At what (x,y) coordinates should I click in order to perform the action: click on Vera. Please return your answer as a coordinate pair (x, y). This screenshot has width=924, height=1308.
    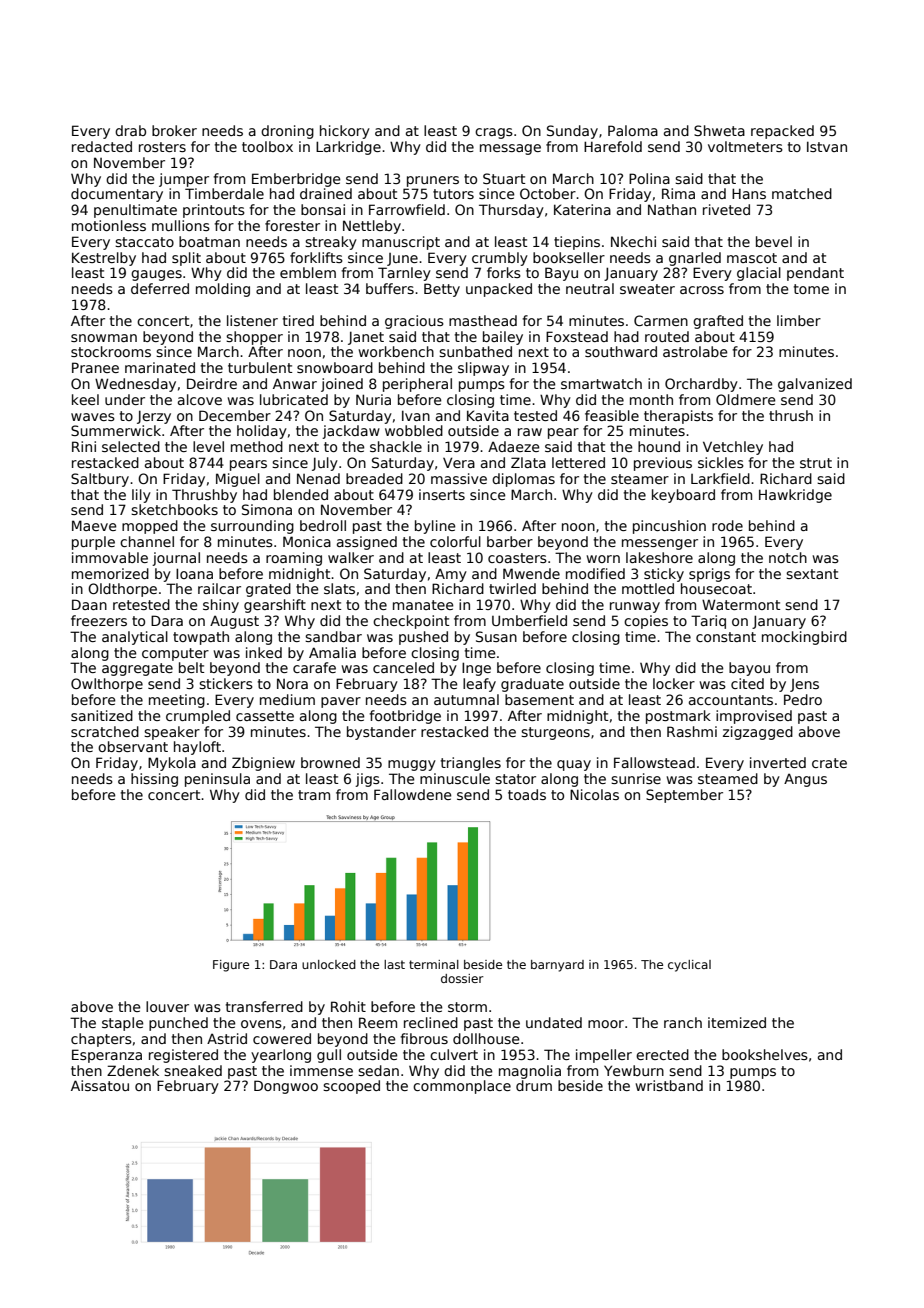
    Looking at the image, I should click on (459, 462).
